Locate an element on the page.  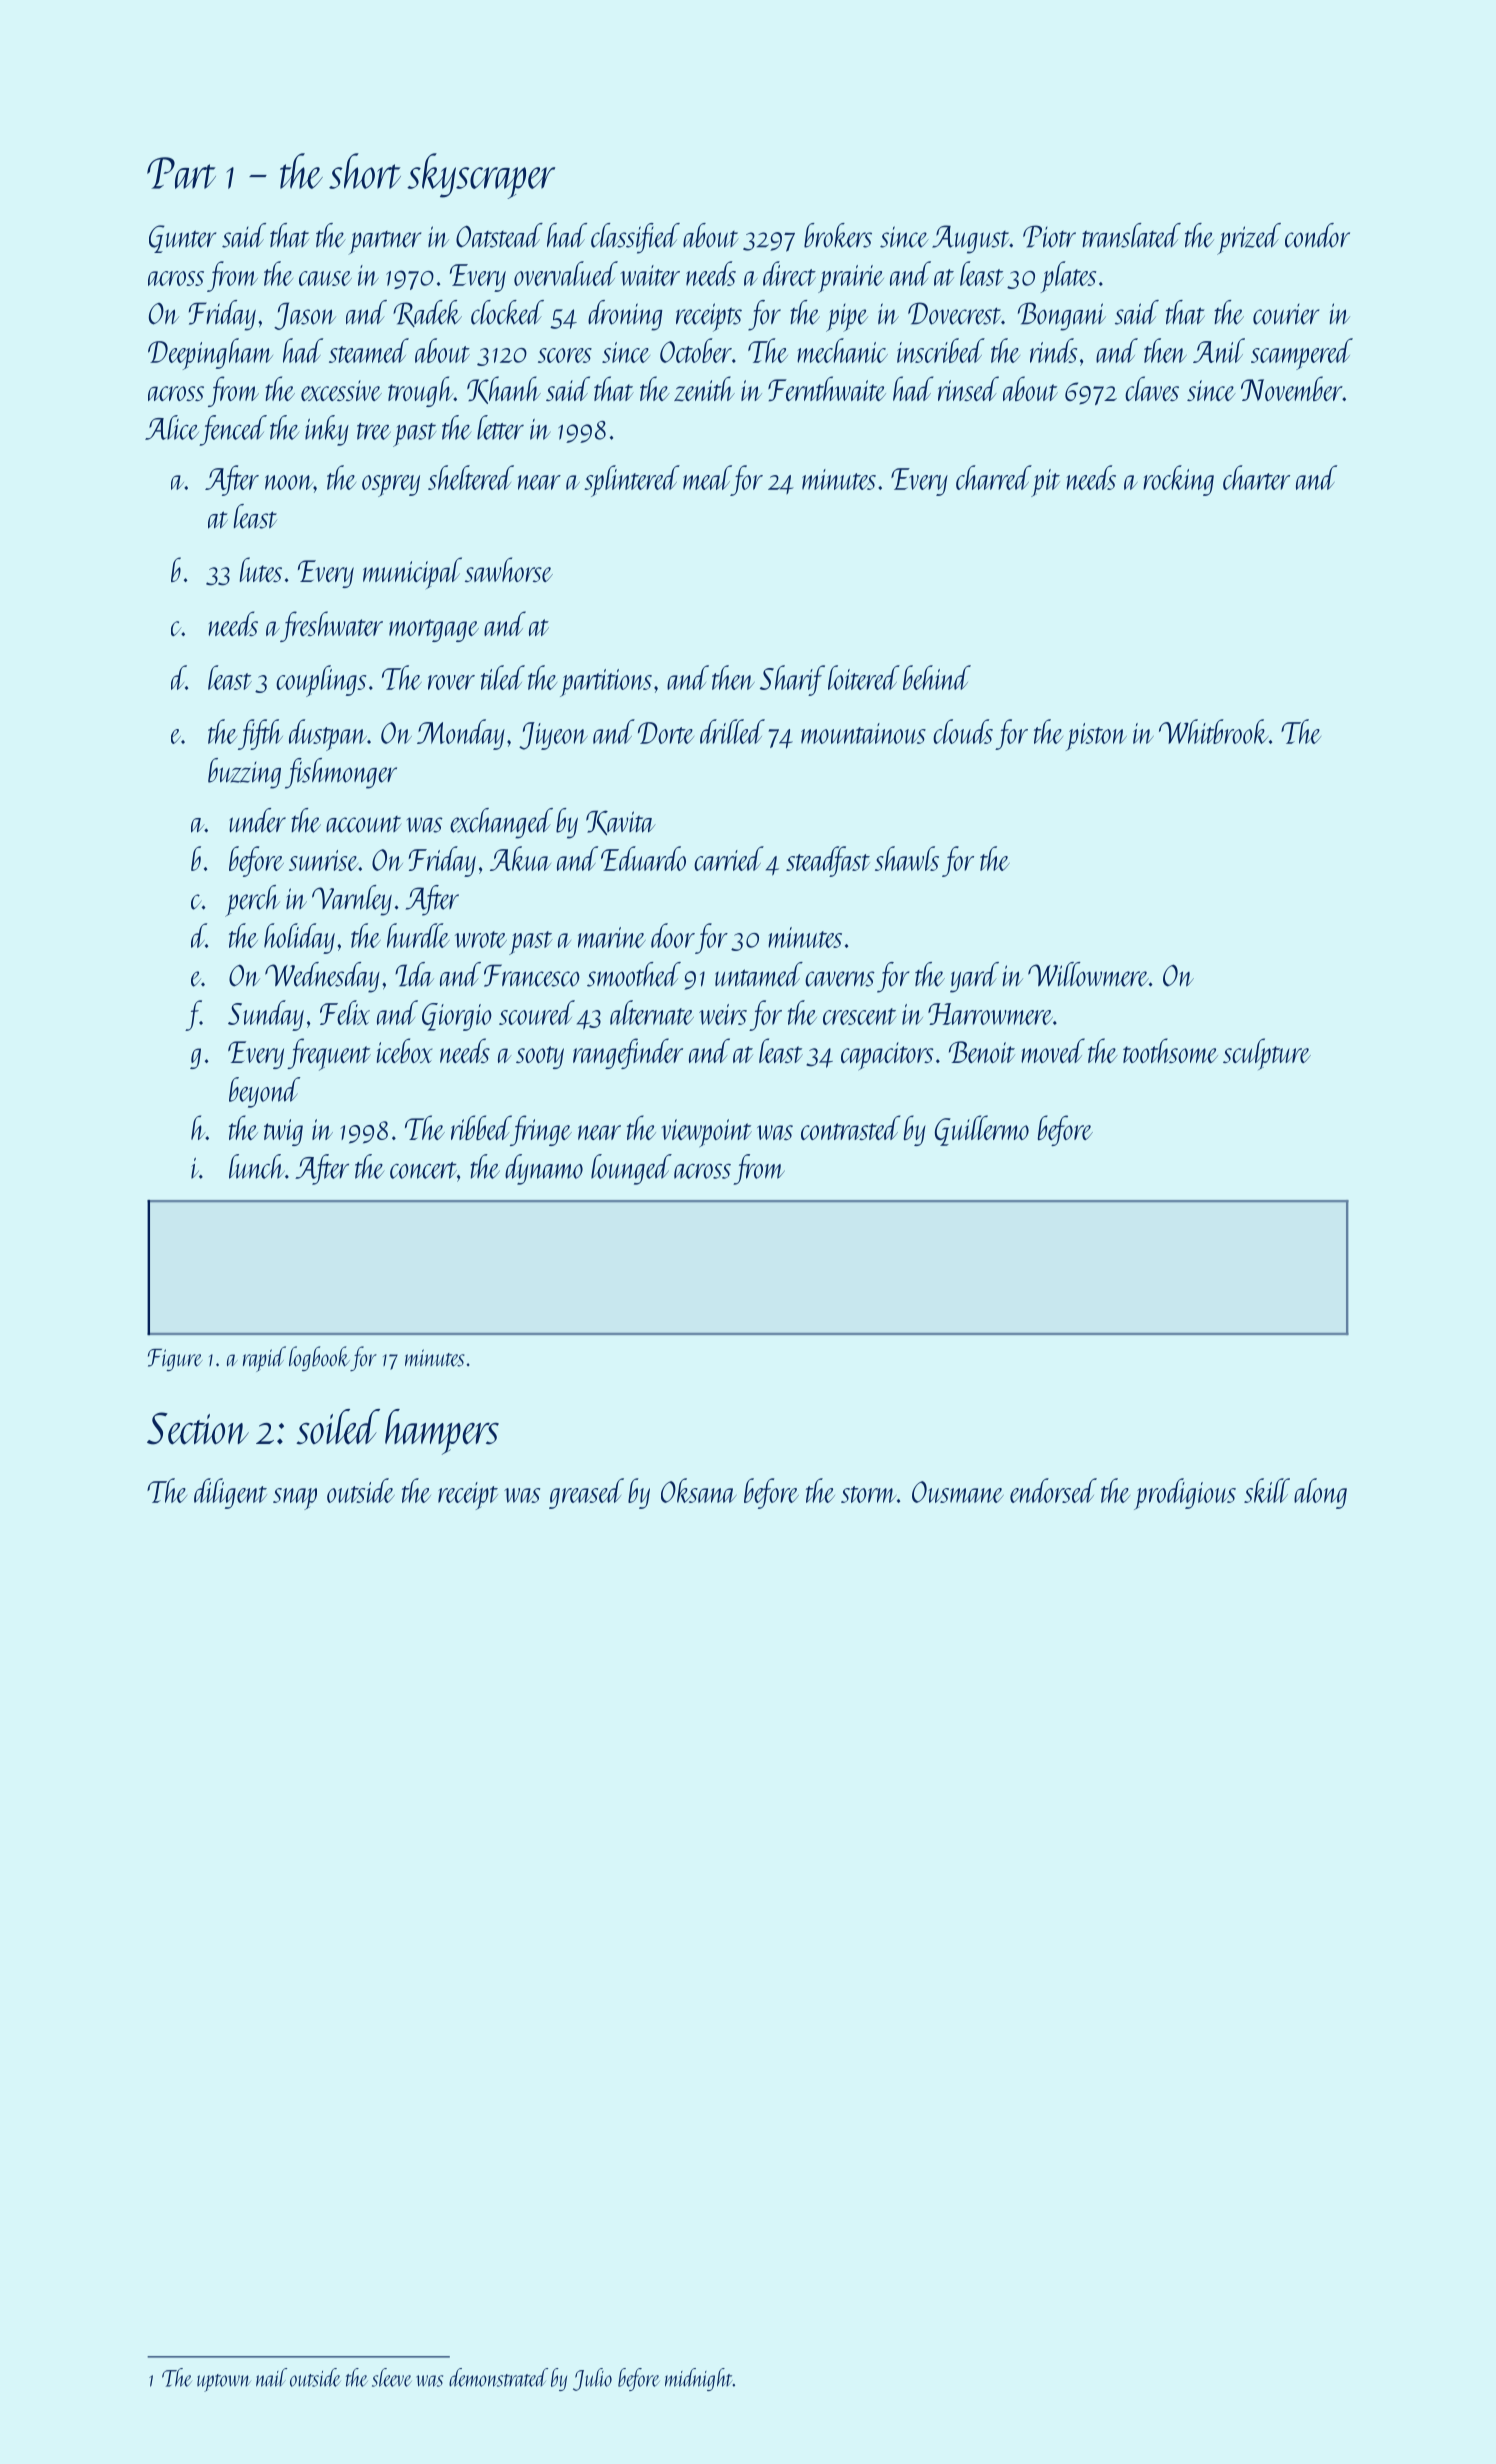
midnight is located at coordinates (699, 2379).
